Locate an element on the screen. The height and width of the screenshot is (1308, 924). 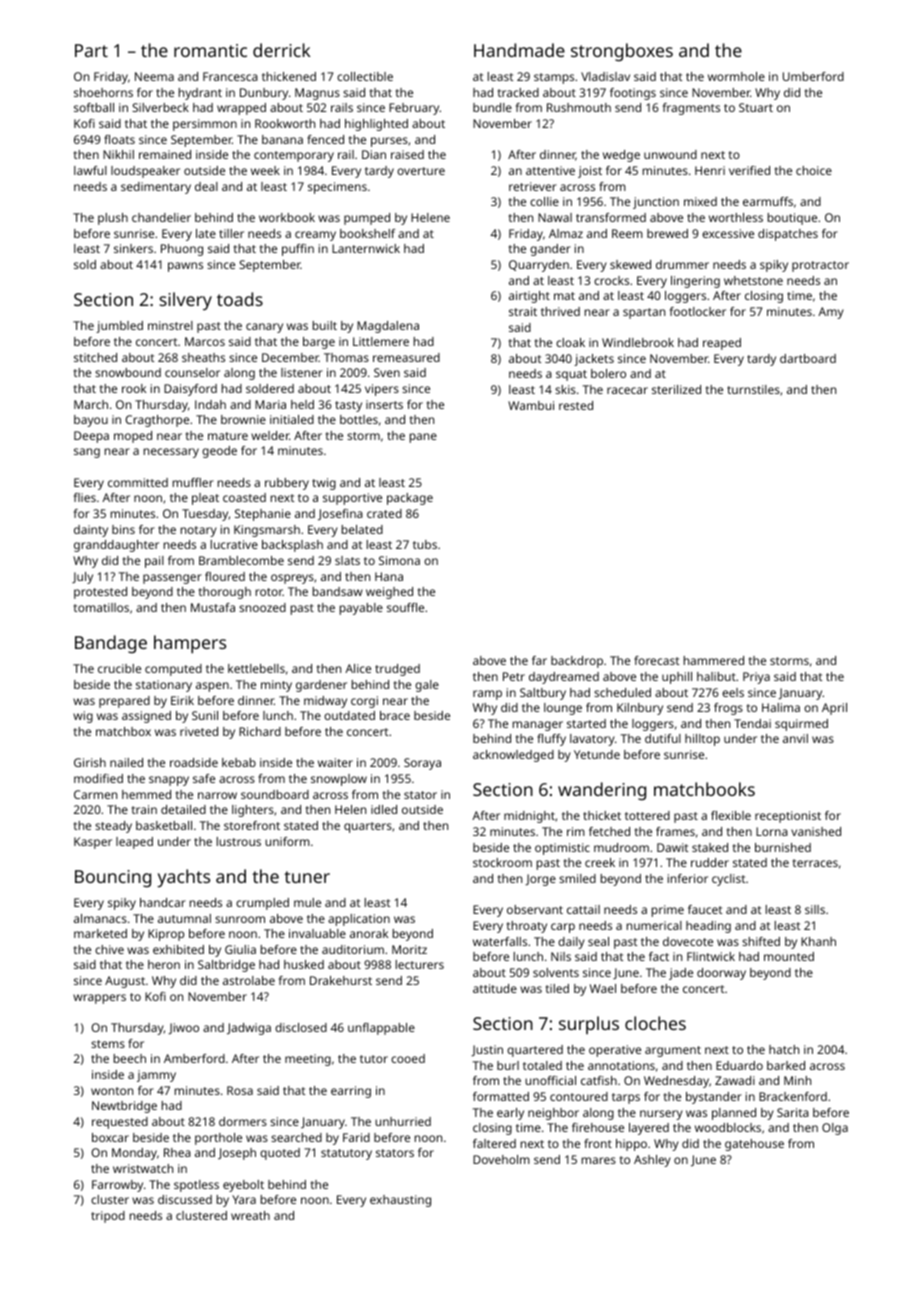
collectible is located at coordinates (365, 76).
